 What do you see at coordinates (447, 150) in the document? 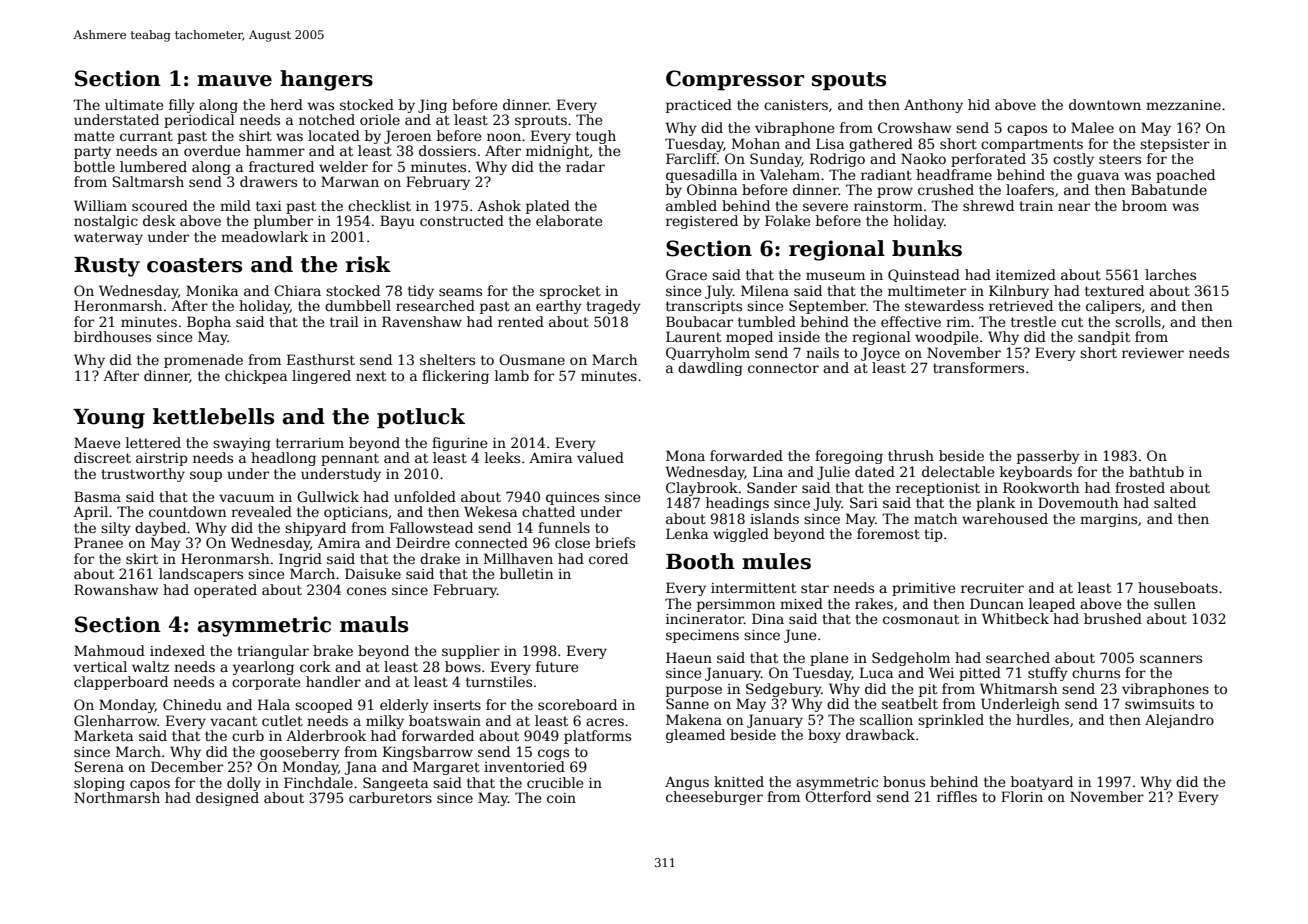
I see `dossiers` at bounding box center [447, 150].
